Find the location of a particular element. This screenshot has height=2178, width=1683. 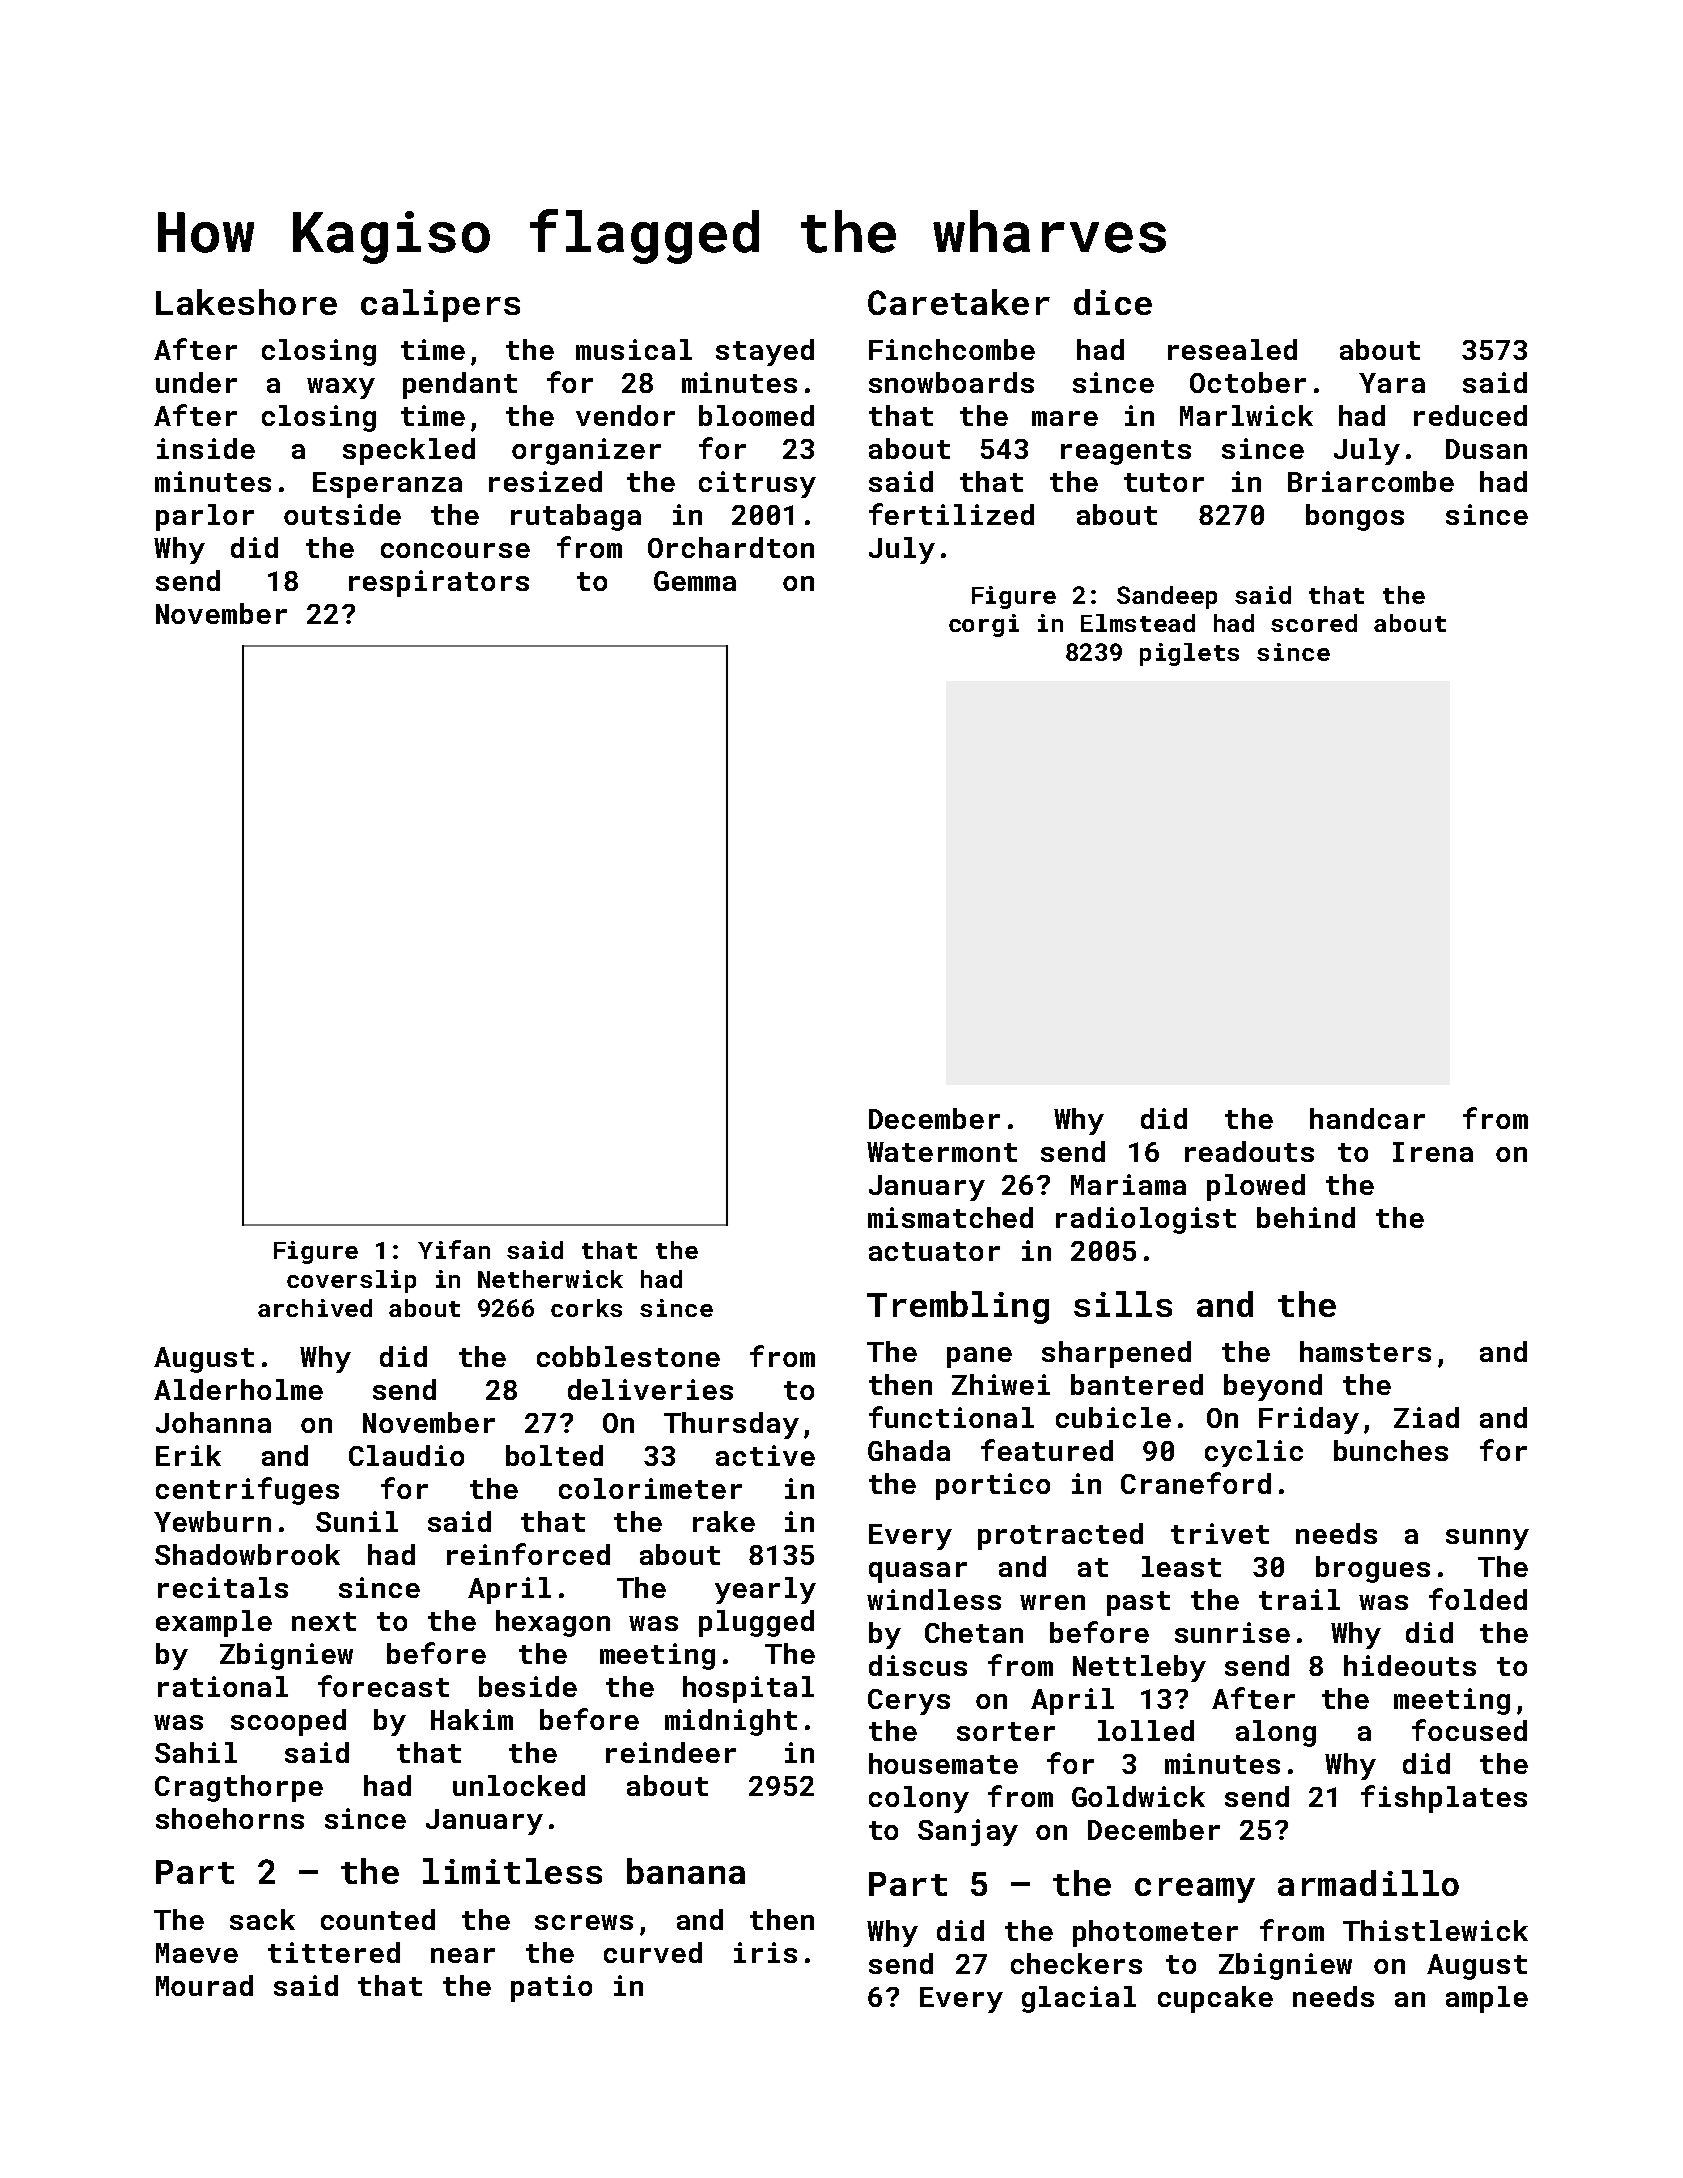

corgi is located at coordinates (984, 625).
